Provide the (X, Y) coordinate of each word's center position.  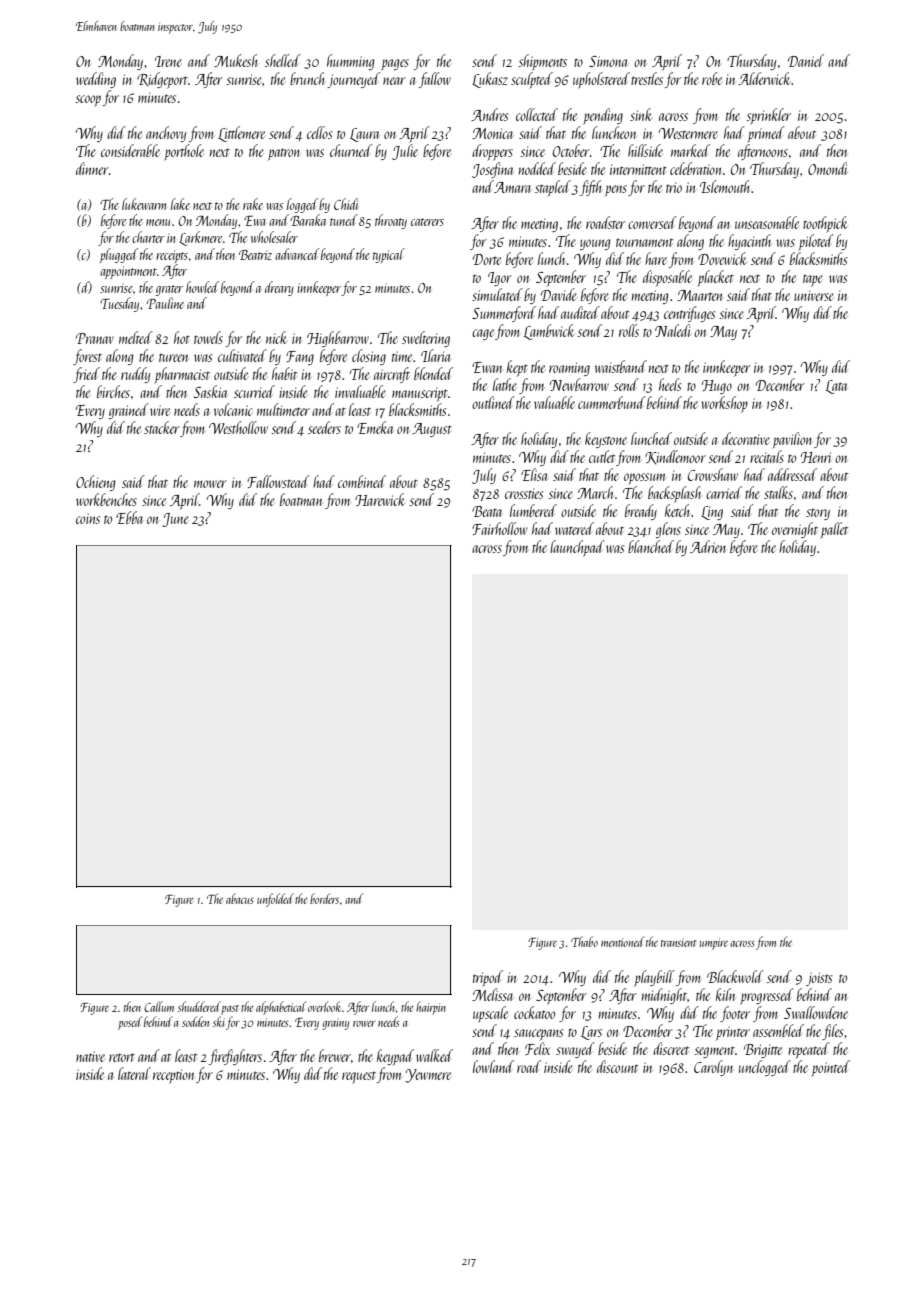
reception (174, 1076)
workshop (724, 404)
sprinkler (768, 116)
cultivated (242, 355)
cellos (320, 132)
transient (678, 942)
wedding (96, 80)
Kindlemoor (675, 457)
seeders (324, 427)
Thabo (584, 941)
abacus (240, 898)
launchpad (577, 548)
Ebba (129, 517)
